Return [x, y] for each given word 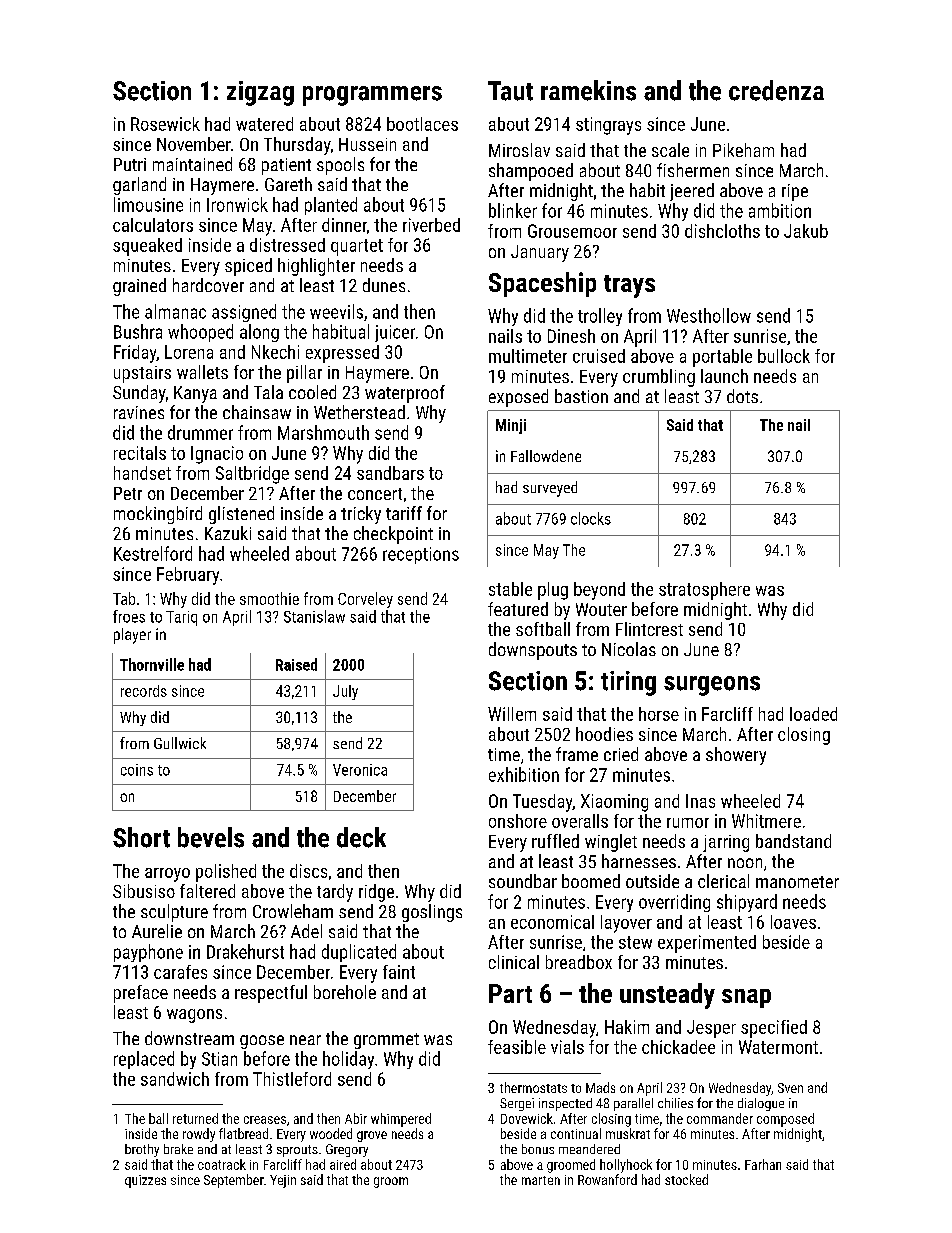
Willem [512, 714]
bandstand [793, 841]
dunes [384, 285]
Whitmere [766, 821]
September [234, 1181]
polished [226, 873]
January [540, 253]
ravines [139, 412]
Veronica [360, 770]
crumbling [659, 378]
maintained [192, 164]
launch [724, 376]
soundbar [523, 881]
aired [343, 1164]
